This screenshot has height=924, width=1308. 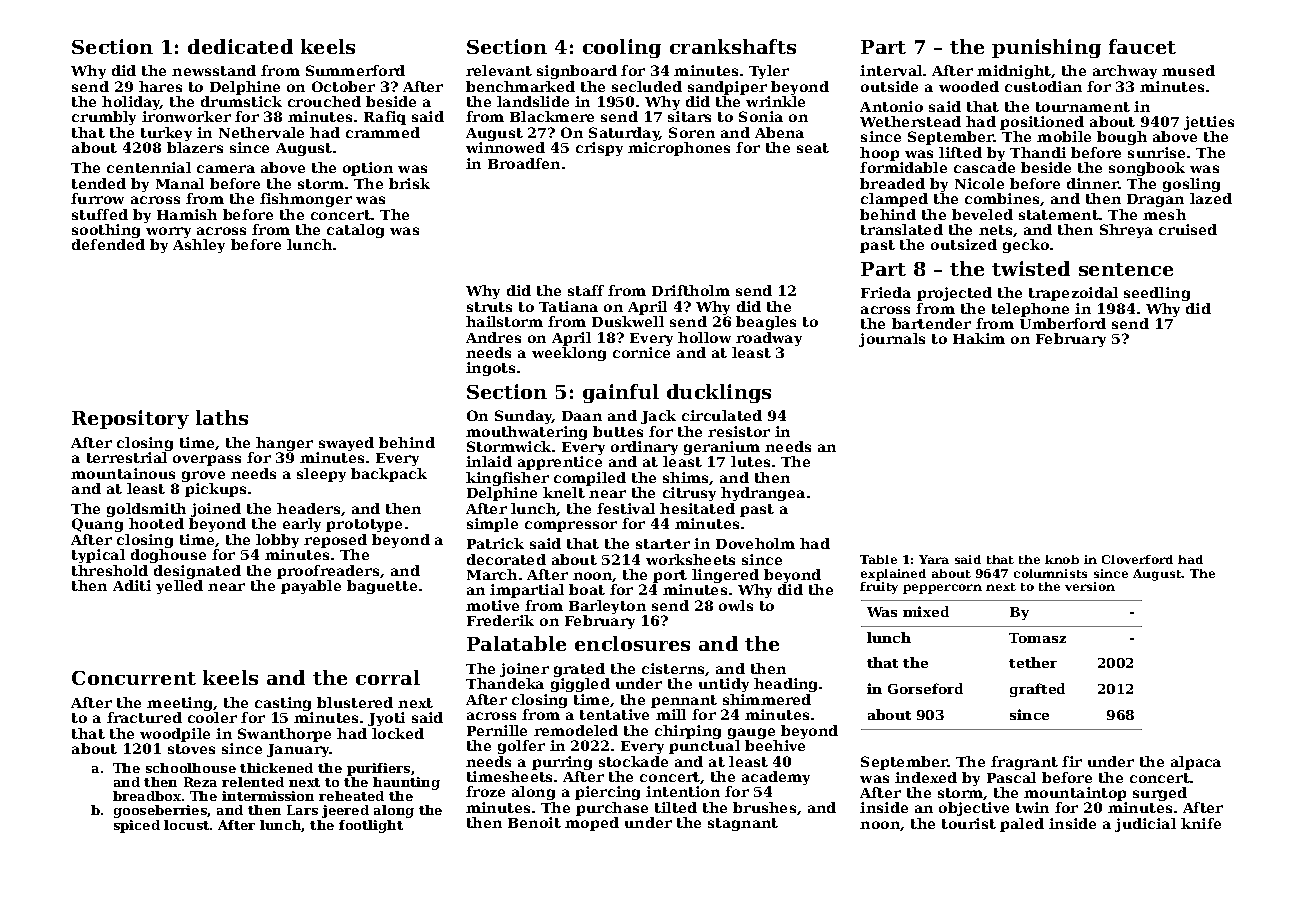 I want to click on Yara, so click(x=934, y=559).
